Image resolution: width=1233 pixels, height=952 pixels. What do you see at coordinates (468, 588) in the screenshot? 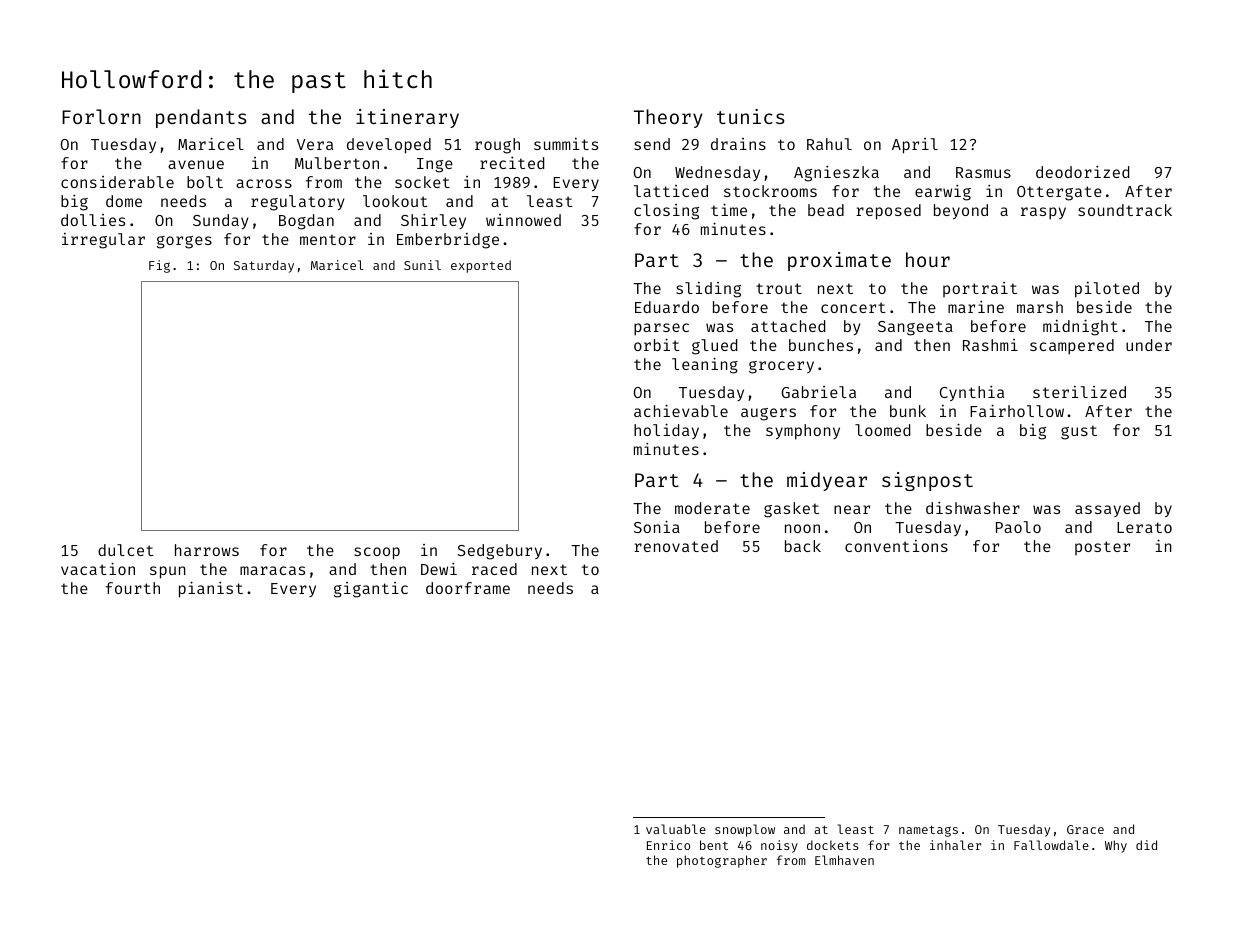
I see `doorframe` at bounding box center [468, 588].
